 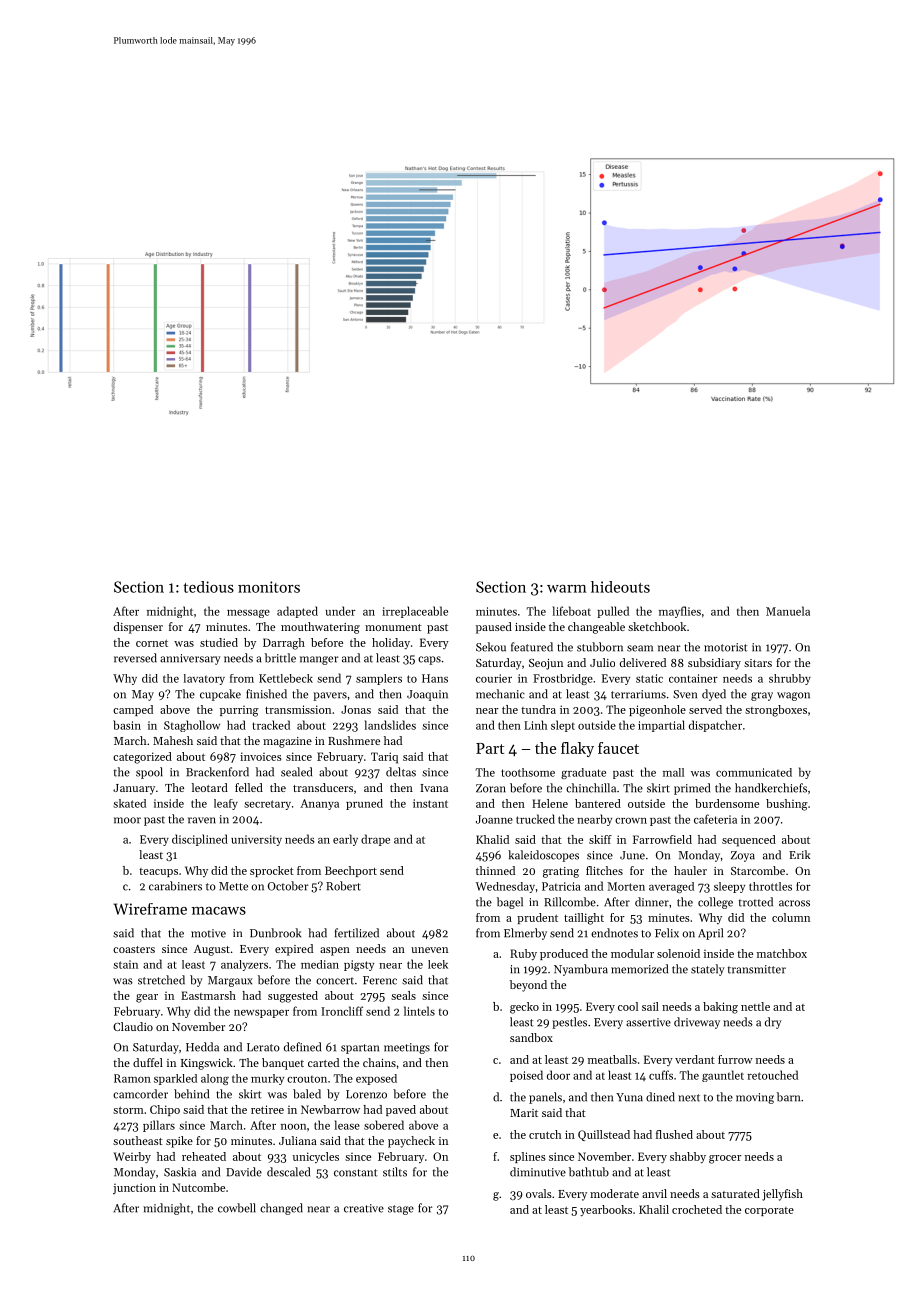 What do you see at coordinates (208, 933) in the page?
I see `motive` at bounding box center [208, 933].
